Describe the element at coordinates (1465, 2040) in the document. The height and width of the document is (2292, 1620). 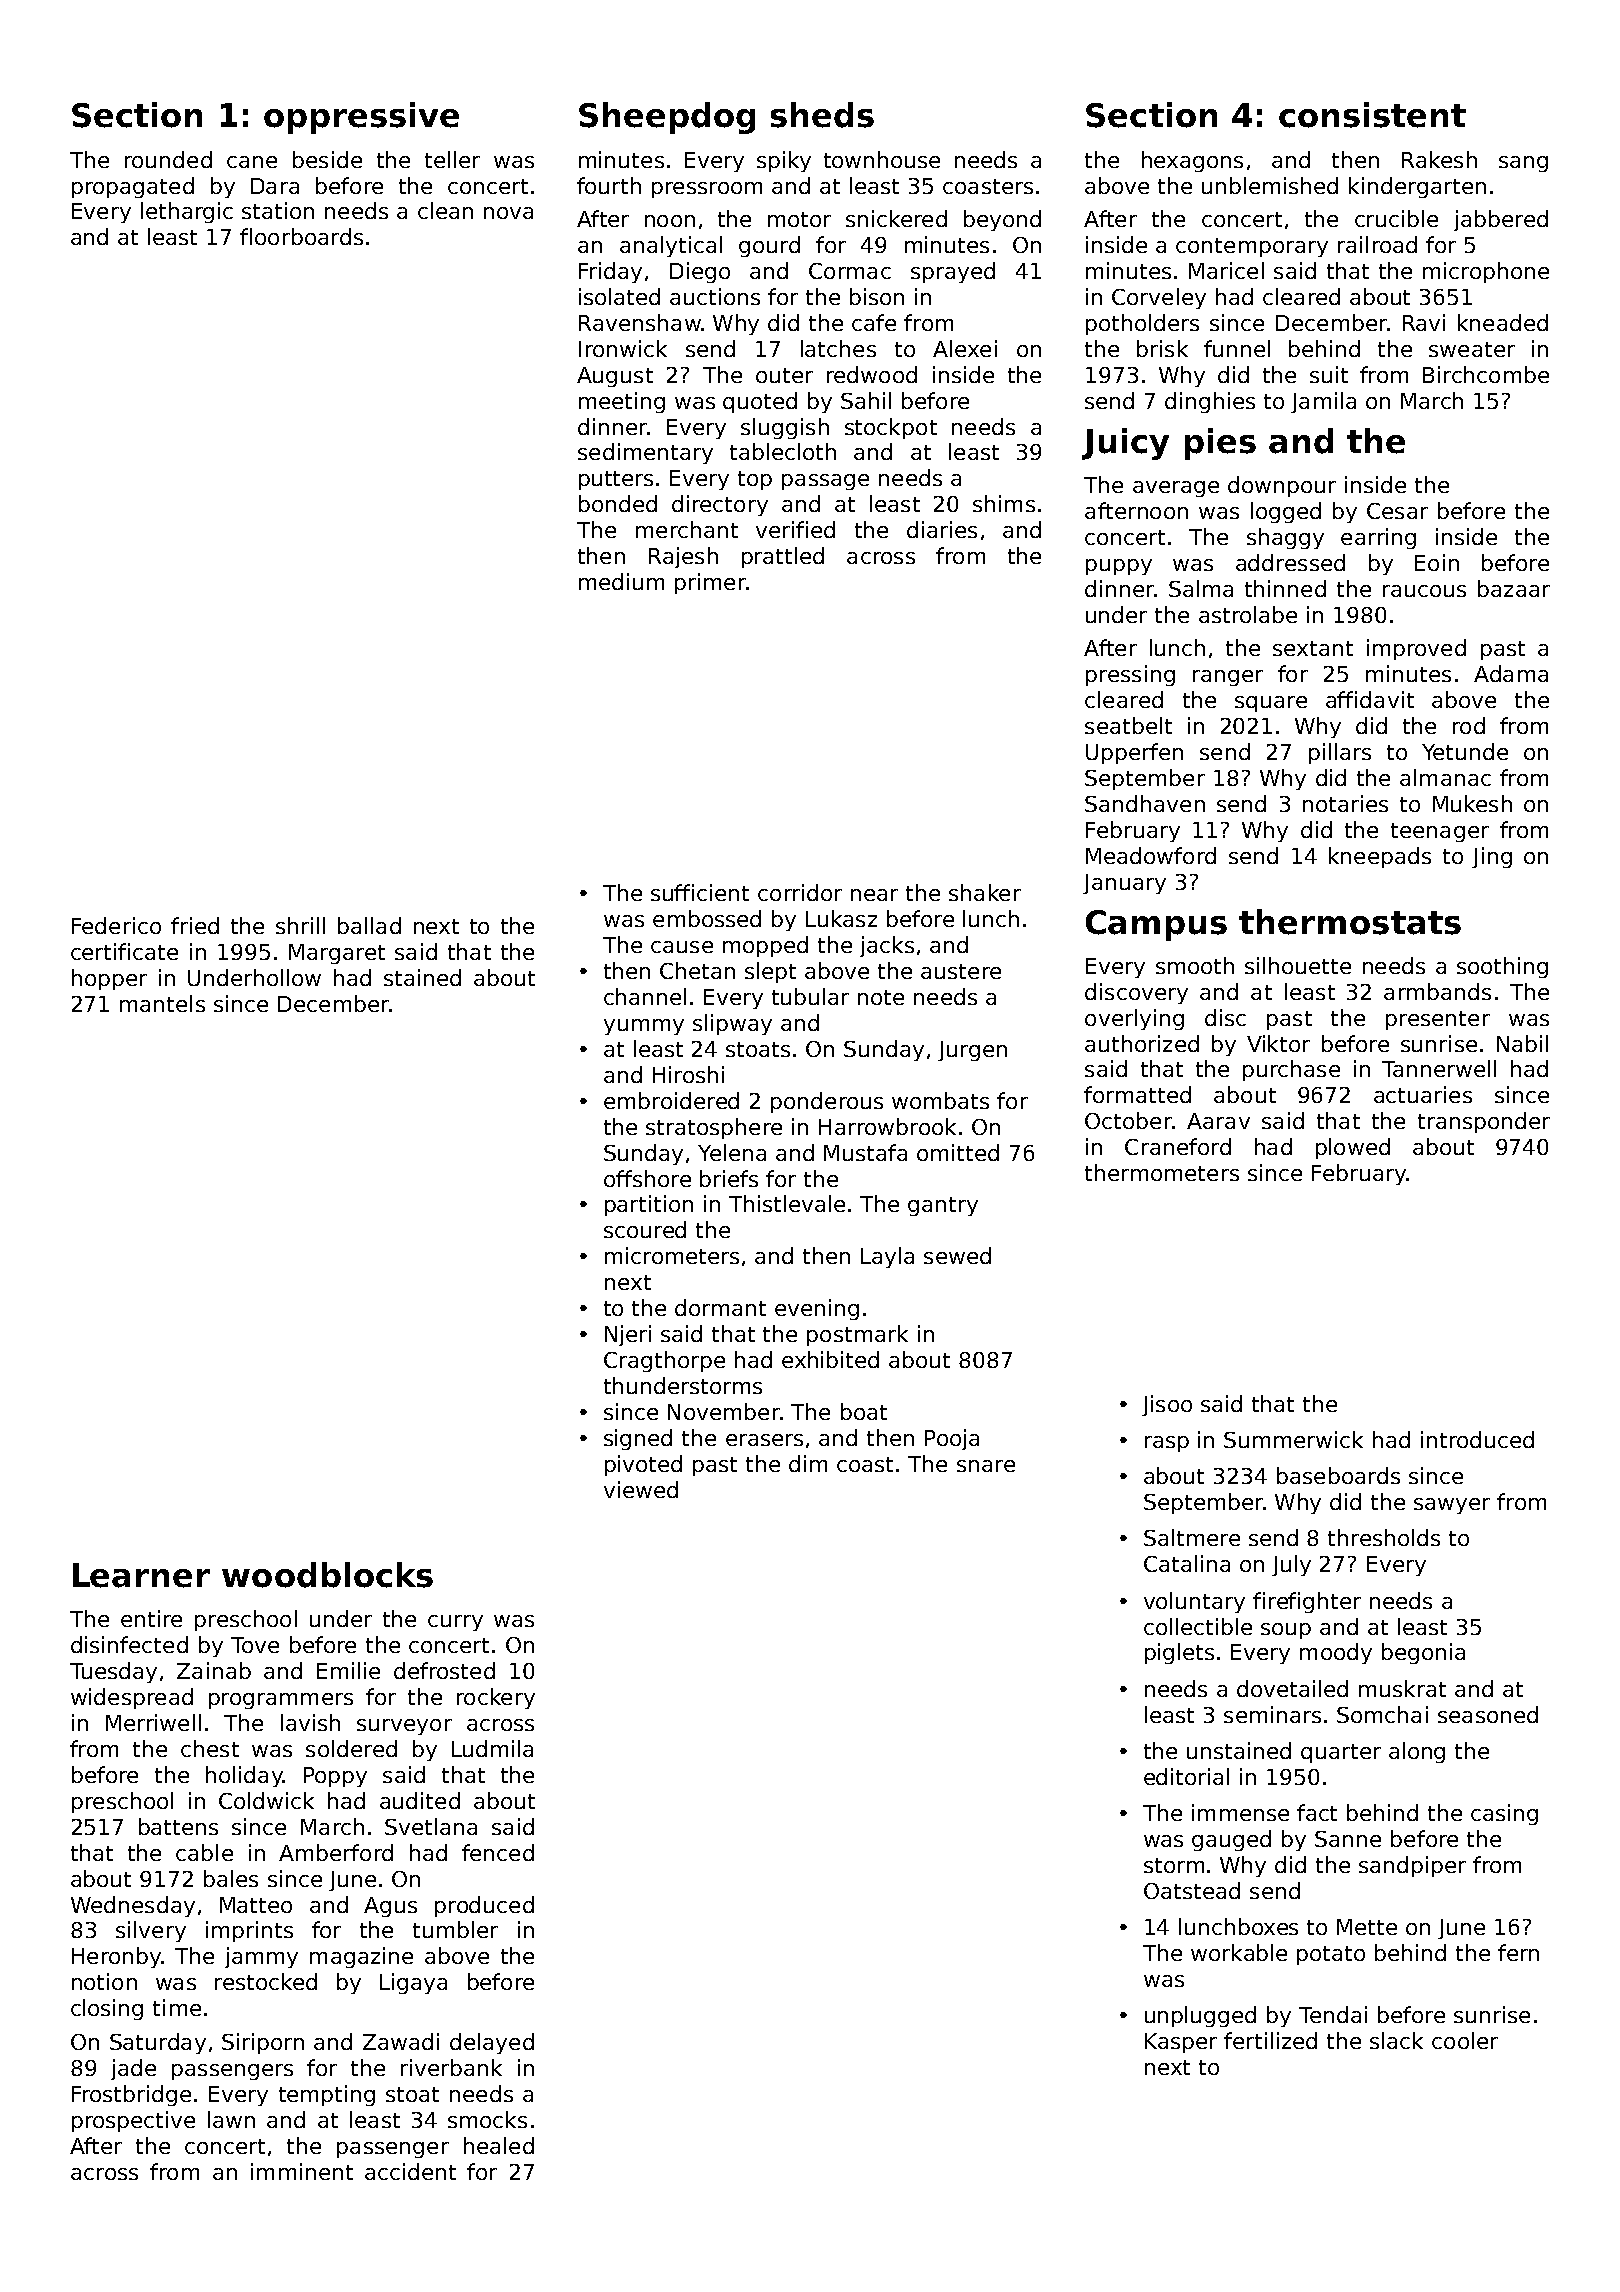
I see `cooler` at that location.
